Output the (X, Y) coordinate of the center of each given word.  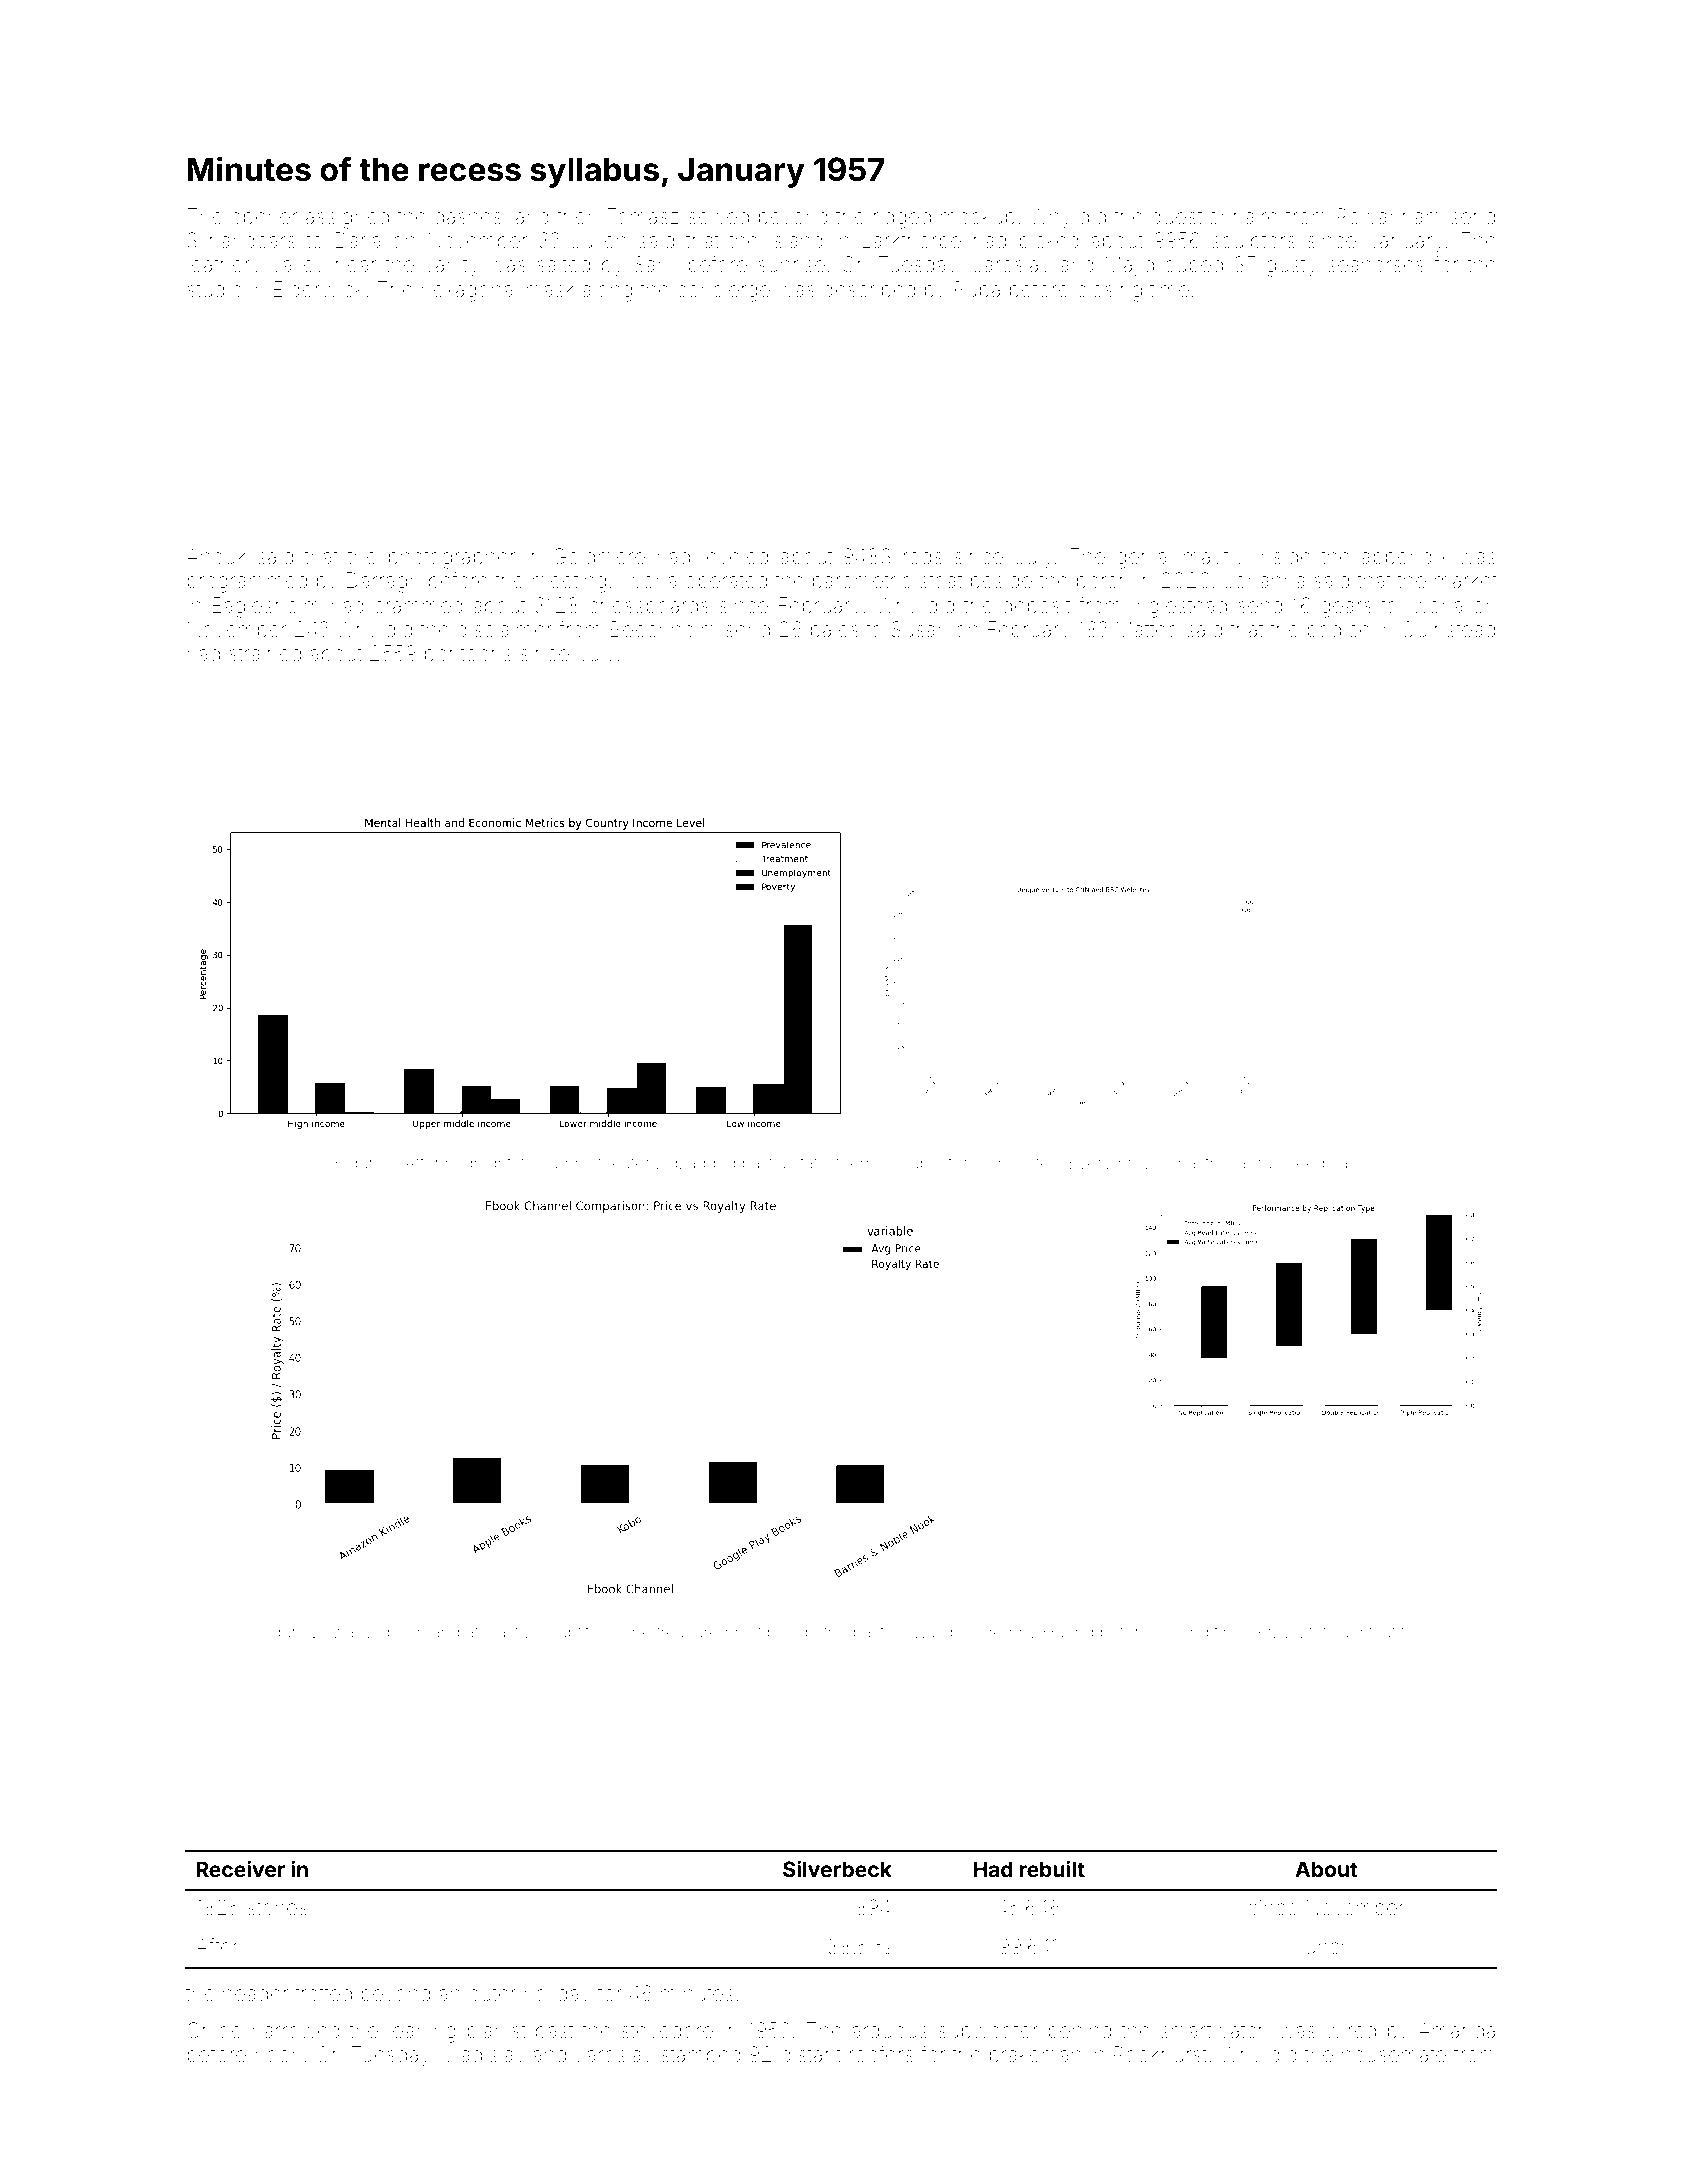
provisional (1158, 1164)
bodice (1338, 629)
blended (981, 1632)
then (577, 217)
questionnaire (1214, 218)
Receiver (240, 1869)
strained (265, 654)
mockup (978, 218)
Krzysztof (1292, 1633)
